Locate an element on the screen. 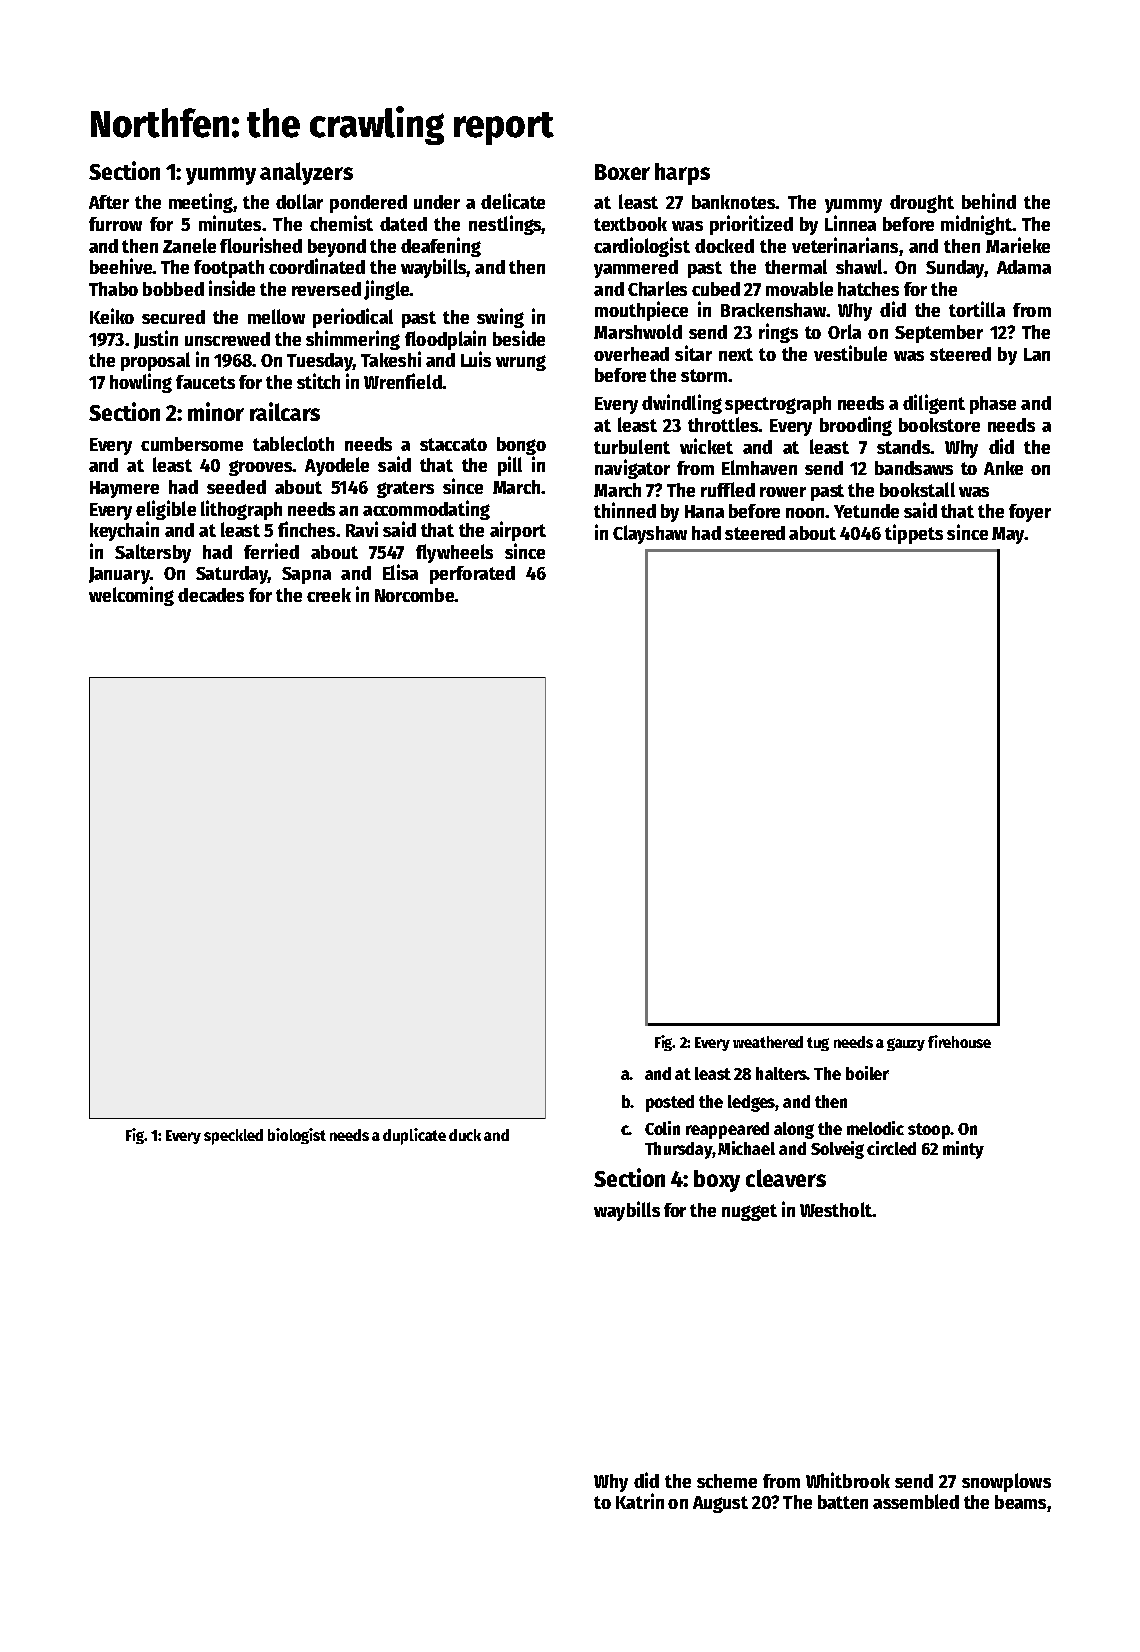 The height and width of the screenshot is (1652, 1140). foyer is located at coordinates (1030, 513).
